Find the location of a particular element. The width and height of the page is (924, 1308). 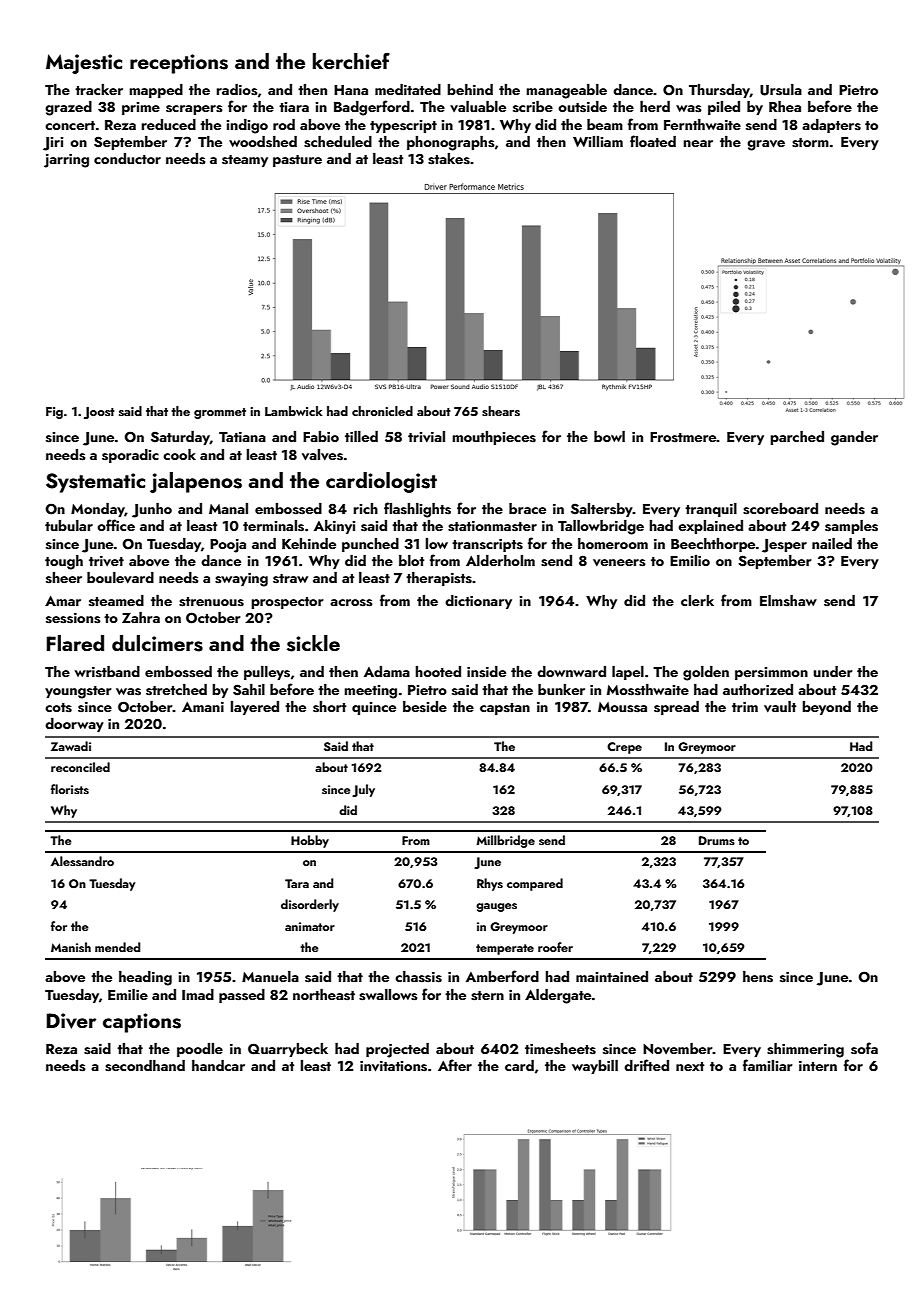

grave is located at coordinates (766, 145).
